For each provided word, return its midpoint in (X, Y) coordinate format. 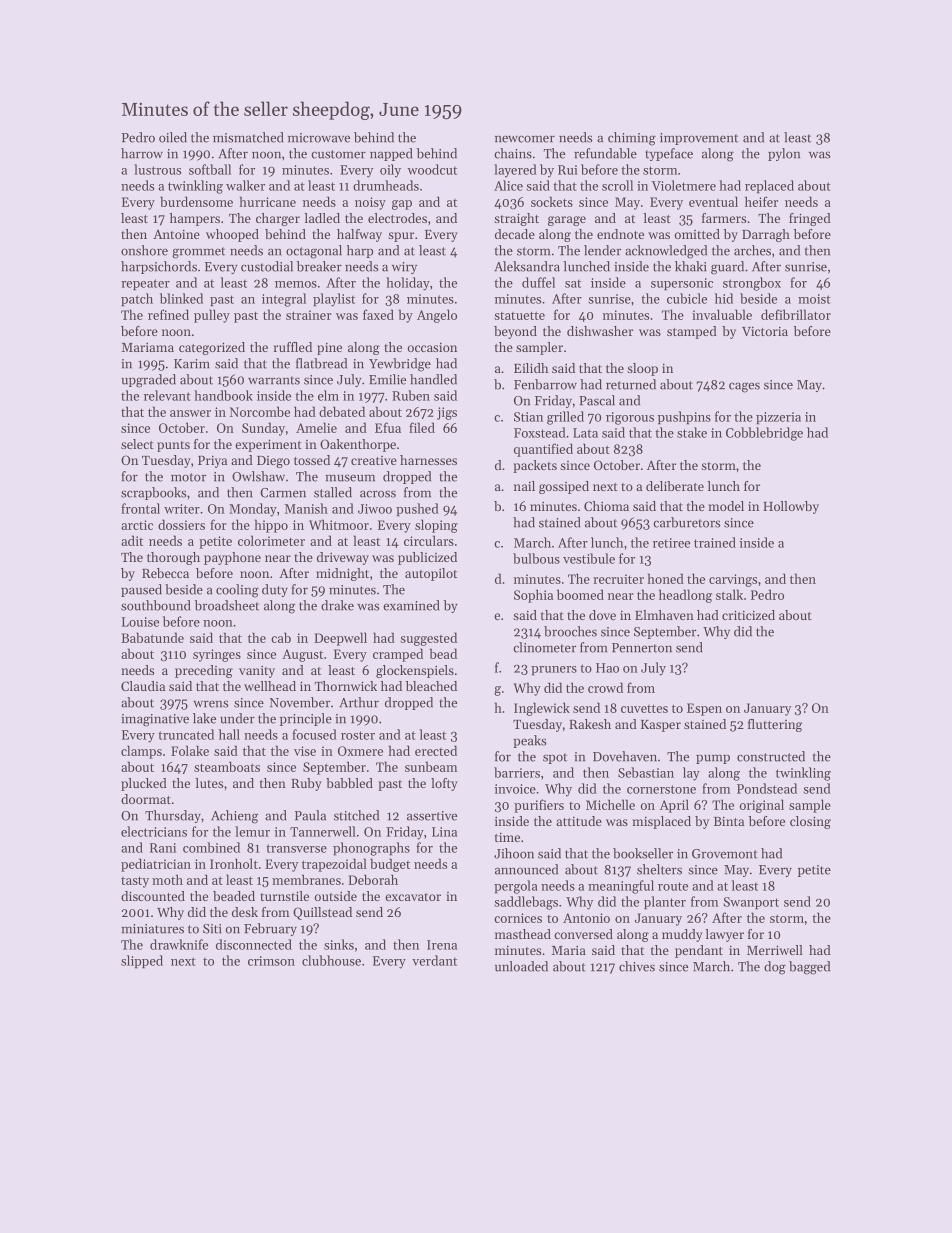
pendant (699, 951)
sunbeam (431, 766)
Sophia (533, 596)
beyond (515, 332)
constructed (771, 756)
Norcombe (260, 411)
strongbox (752, 284)
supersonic (682, 284)
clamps (141, 752)
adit (132, 540)
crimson (271, 961)
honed (666, 578)
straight (516, 219)
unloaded (521, 966)
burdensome (196, 201)
